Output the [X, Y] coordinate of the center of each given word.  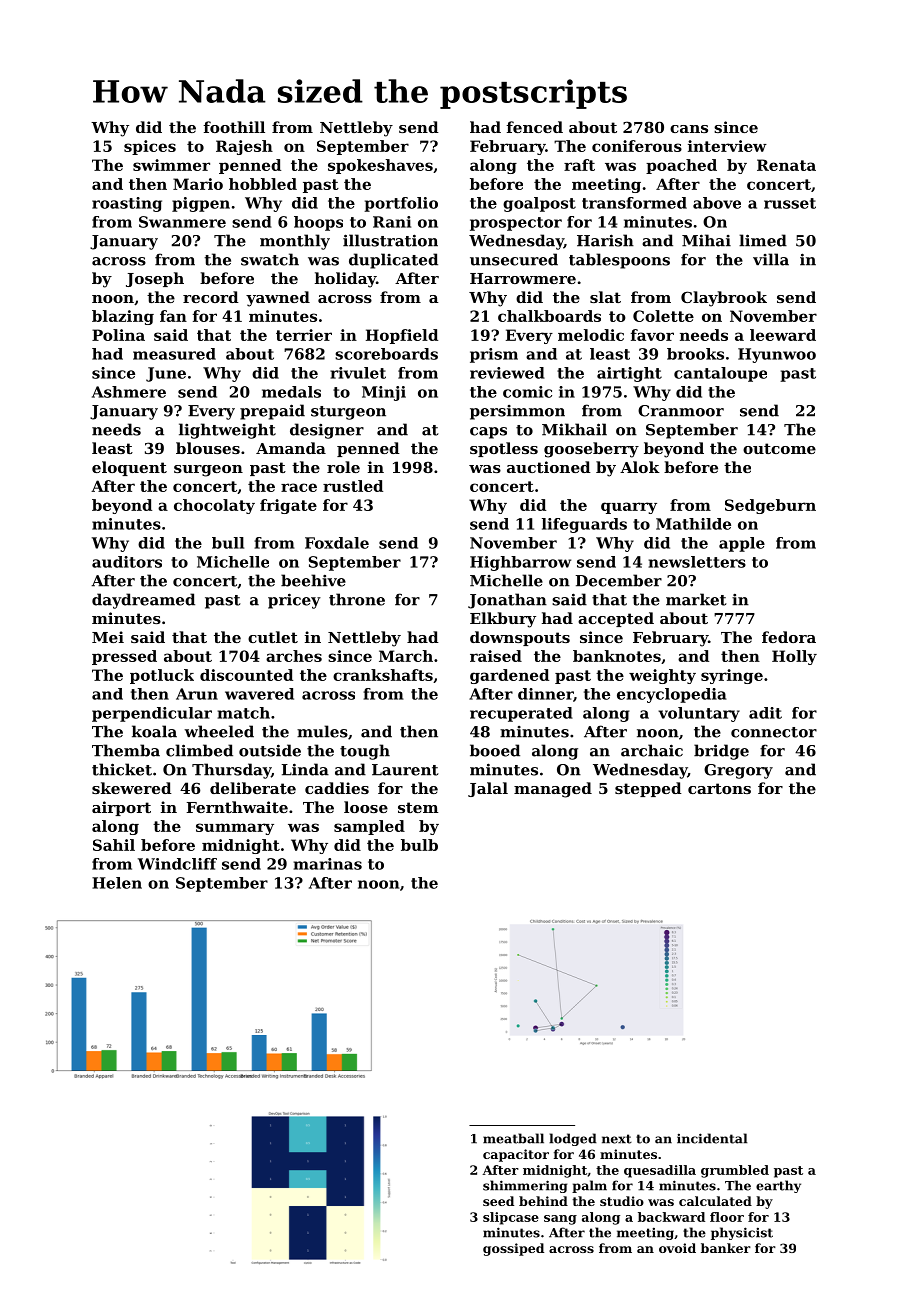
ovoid [677, 1248]
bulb [419, 845]
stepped [648, 789]
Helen [117, 883]
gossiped [513, 1249]
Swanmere [182, 222]
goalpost [539, 204]
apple [742, 544]
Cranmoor [681, 411]
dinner [545, 694]
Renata [786, 165]
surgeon [208, 471]
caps [488, 433]
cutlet [273, 637]
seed [498, 1201]
